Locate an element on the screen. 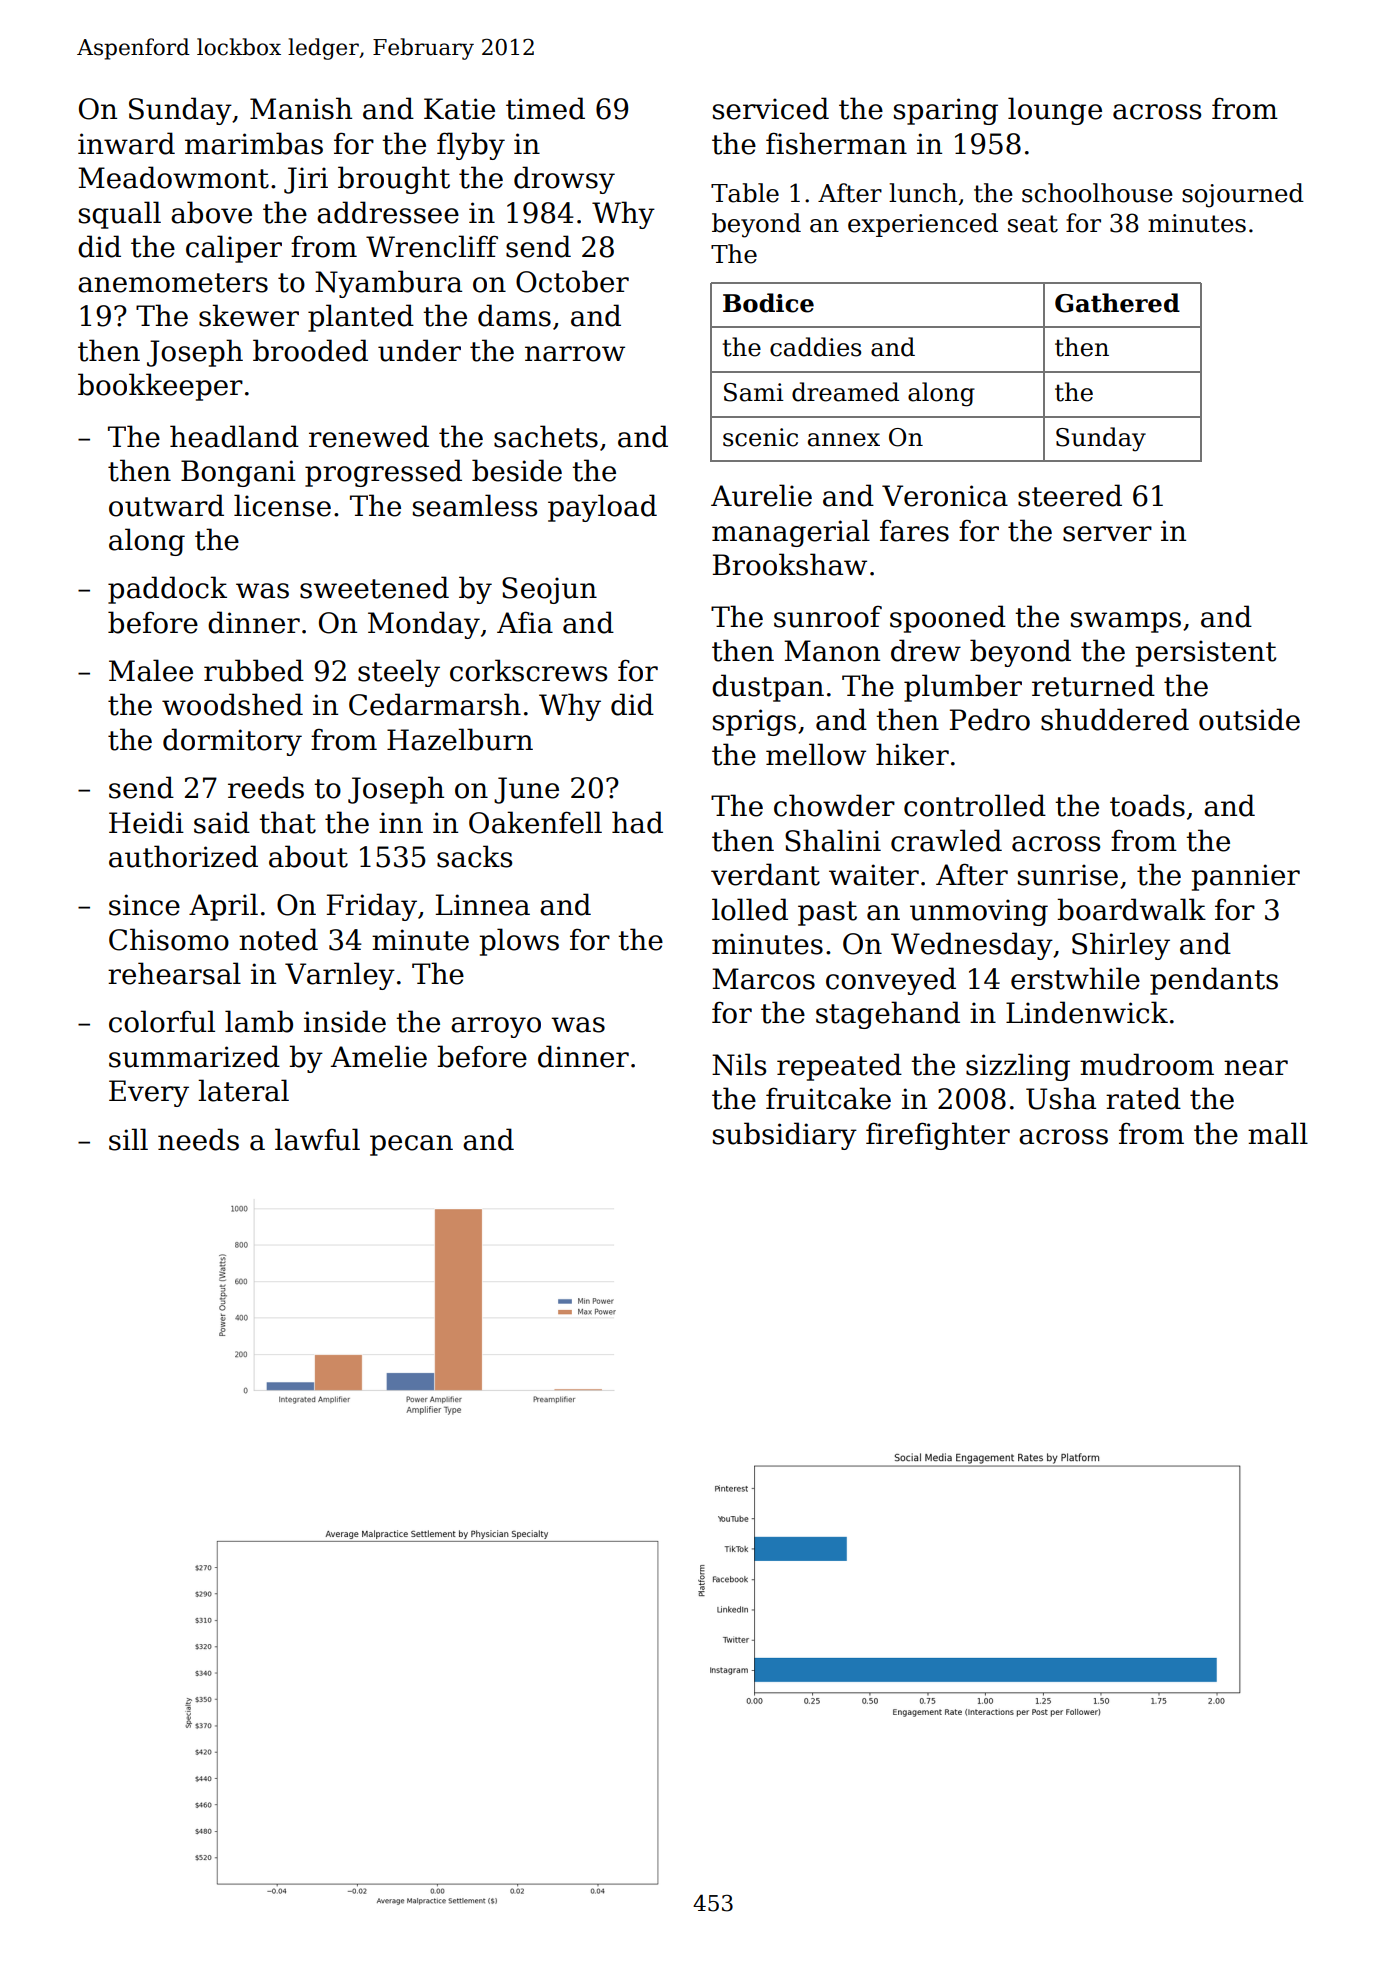  serviced is located at coordinates (771, 108).
